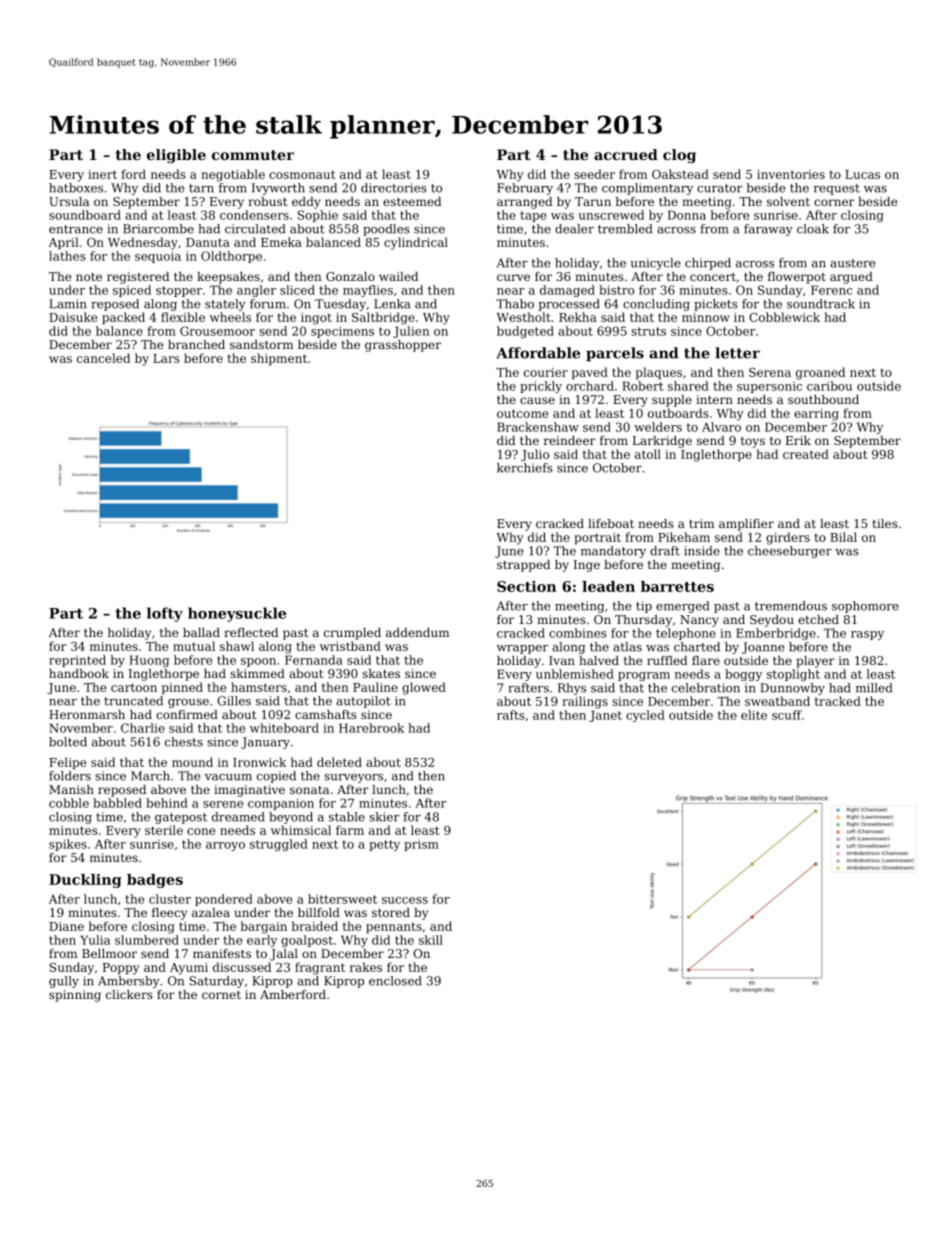 This screenshot has height=1233, width=952. I want to click on spinning, so click(75, 996).
